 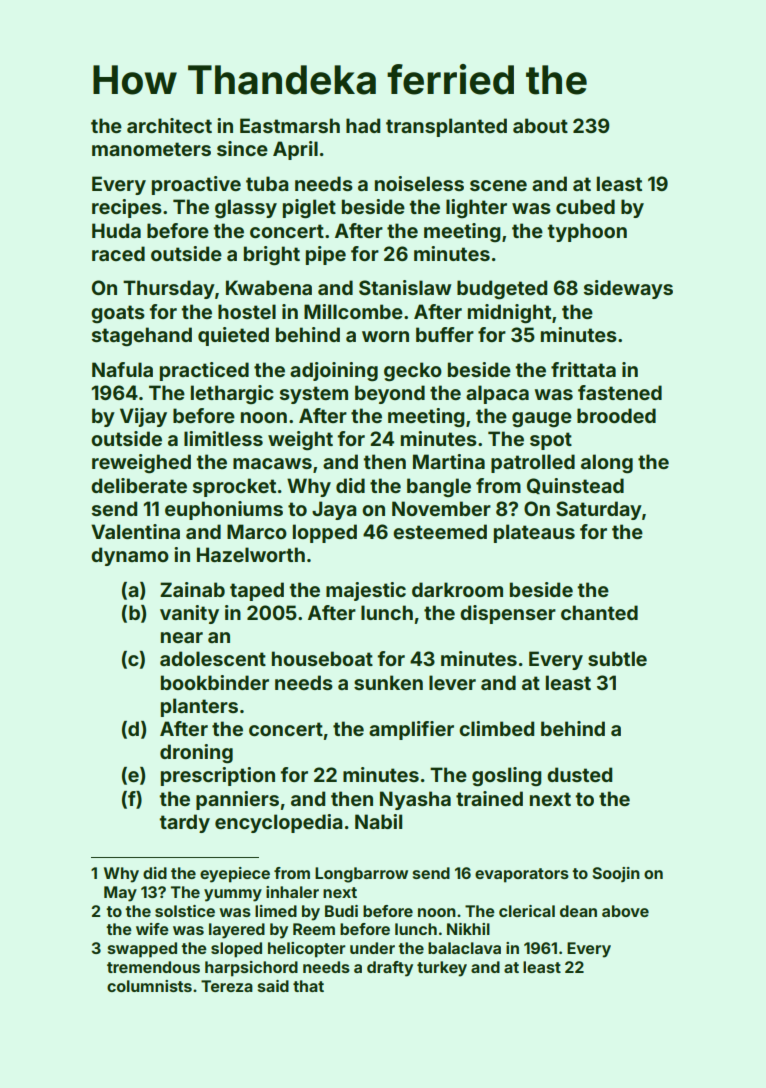 I want to click on majestic, so click(x=366, y=591).
